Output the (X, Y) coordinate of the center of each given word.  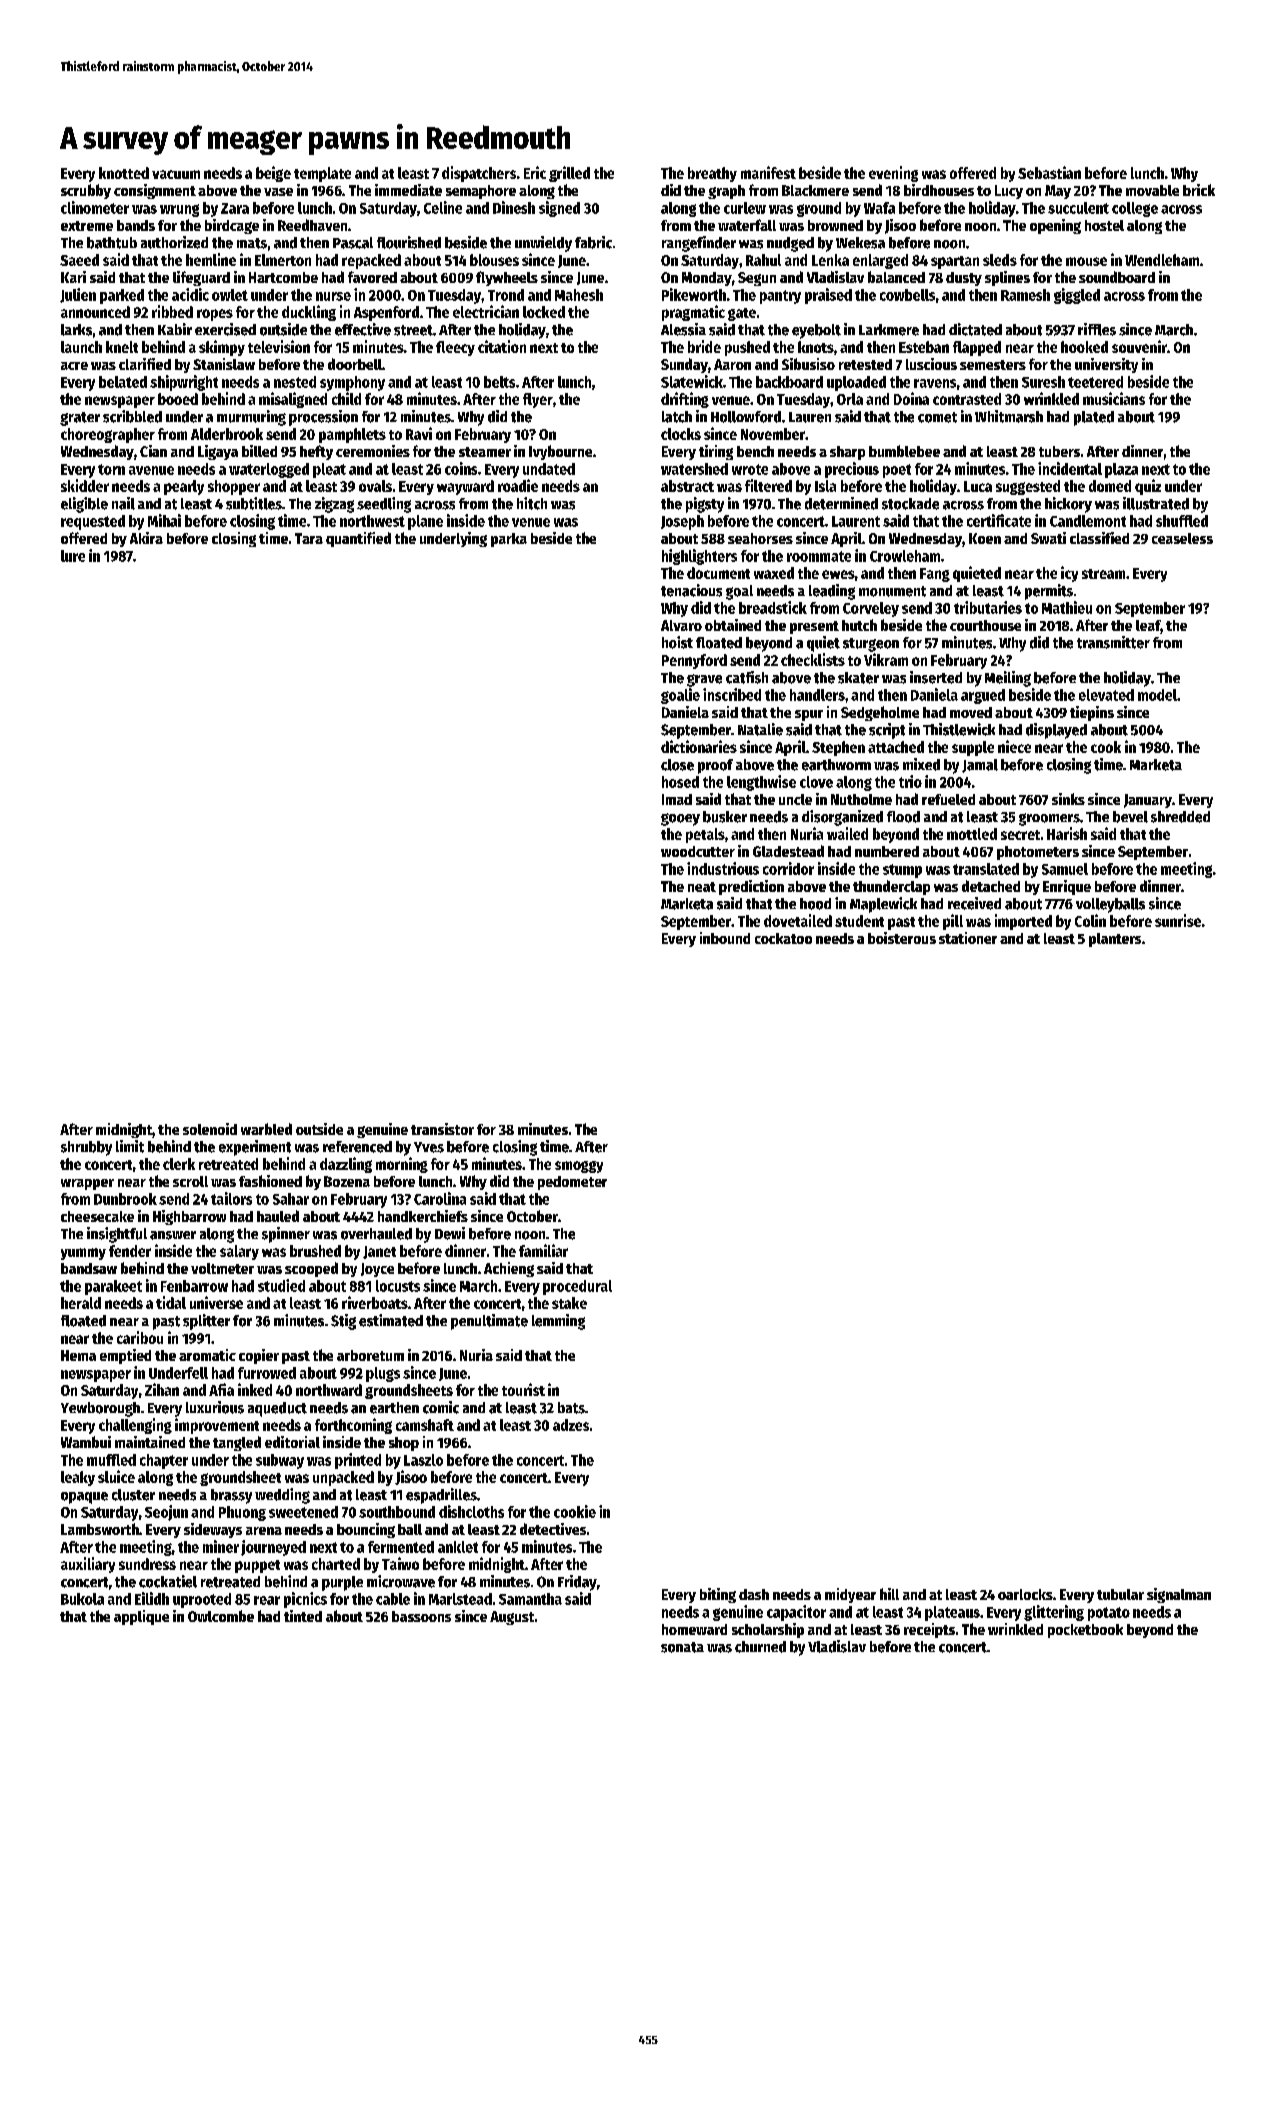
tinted (303, 1616)
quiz (1148, 487)
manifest (768, 172)
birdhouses (939, 190)
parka (509, 540)
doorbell (355, 364)
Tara (309, 538)
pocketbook (1085, 1631)
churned (760, 1647)
